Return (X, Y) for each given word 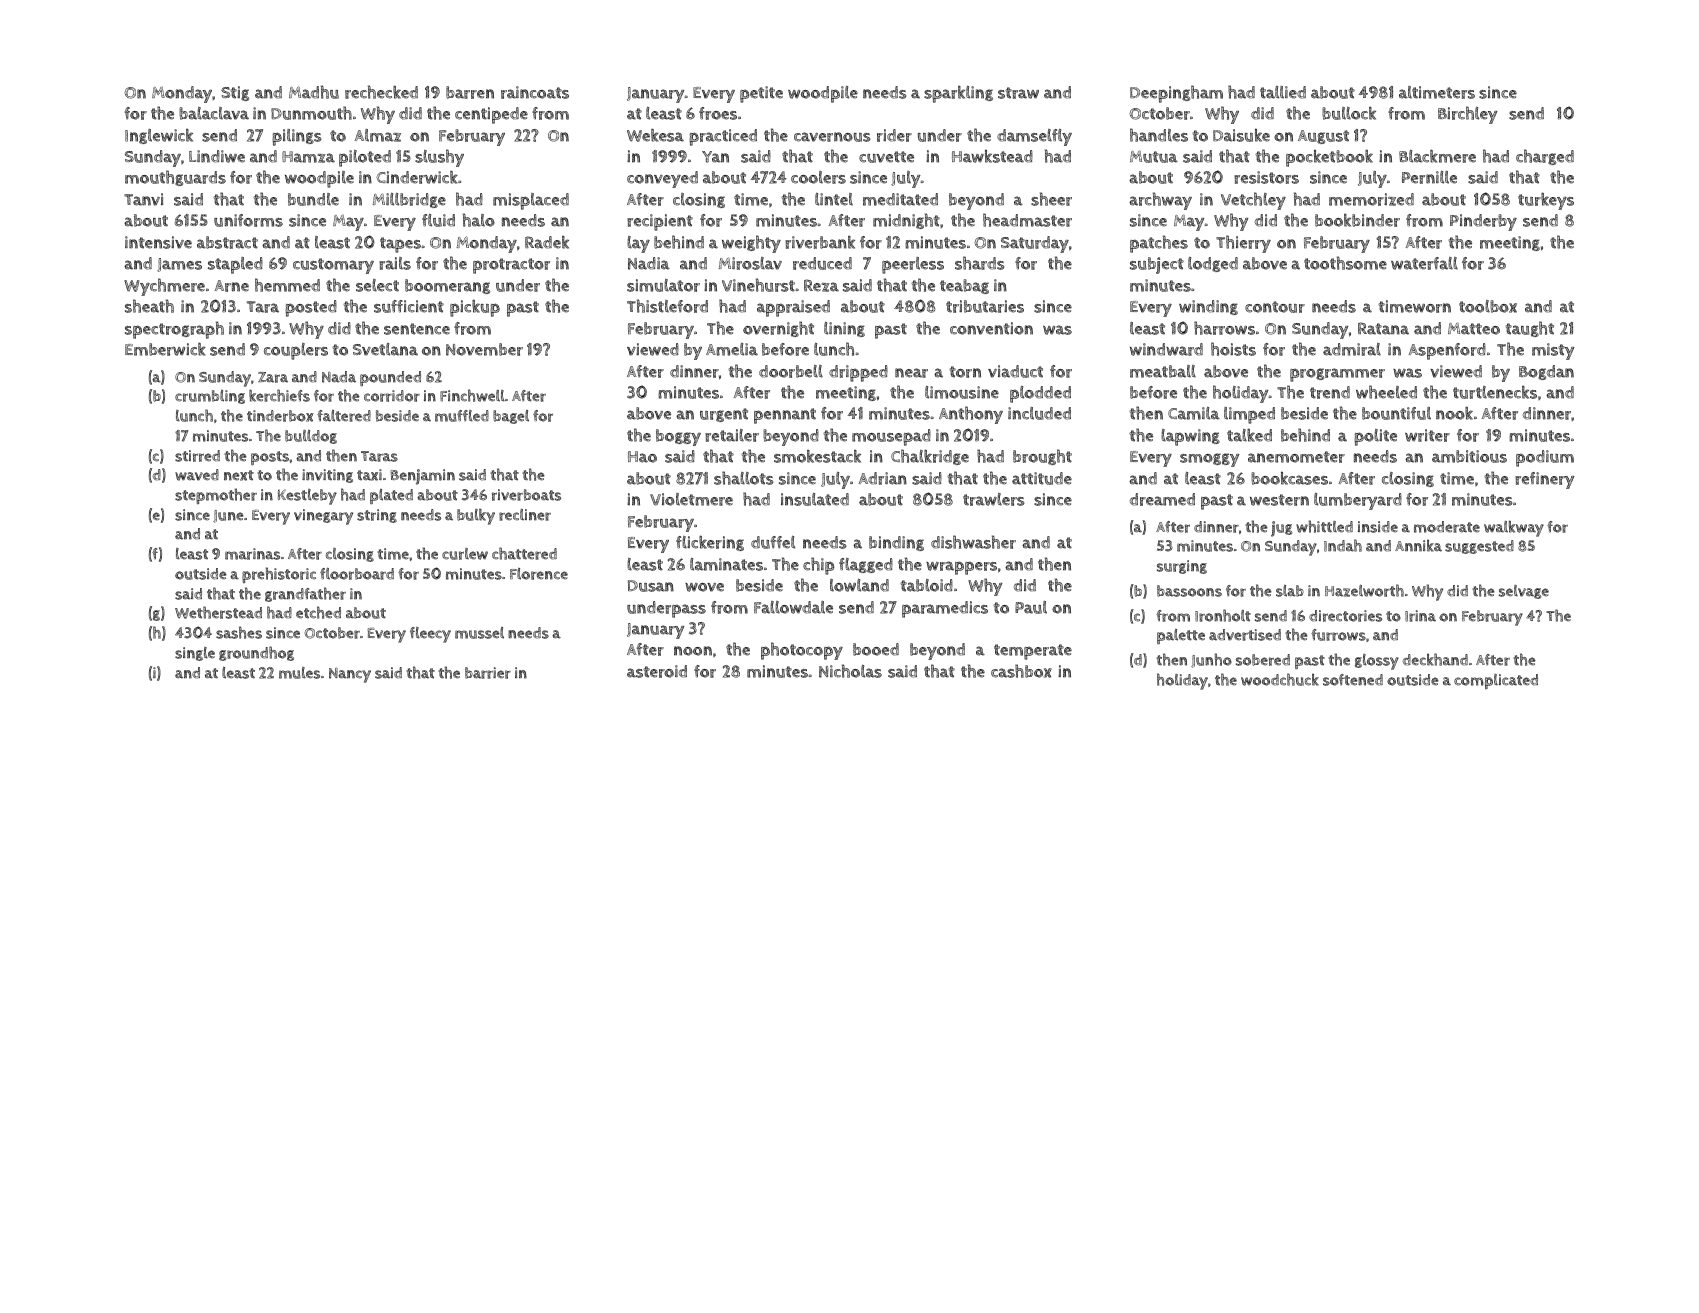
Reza (821, 285)
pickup (475, 308)
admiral (1352, 349)
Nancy (350, 675)
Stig (235, 93)
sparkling (958, 94)
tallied (1283, 92)
